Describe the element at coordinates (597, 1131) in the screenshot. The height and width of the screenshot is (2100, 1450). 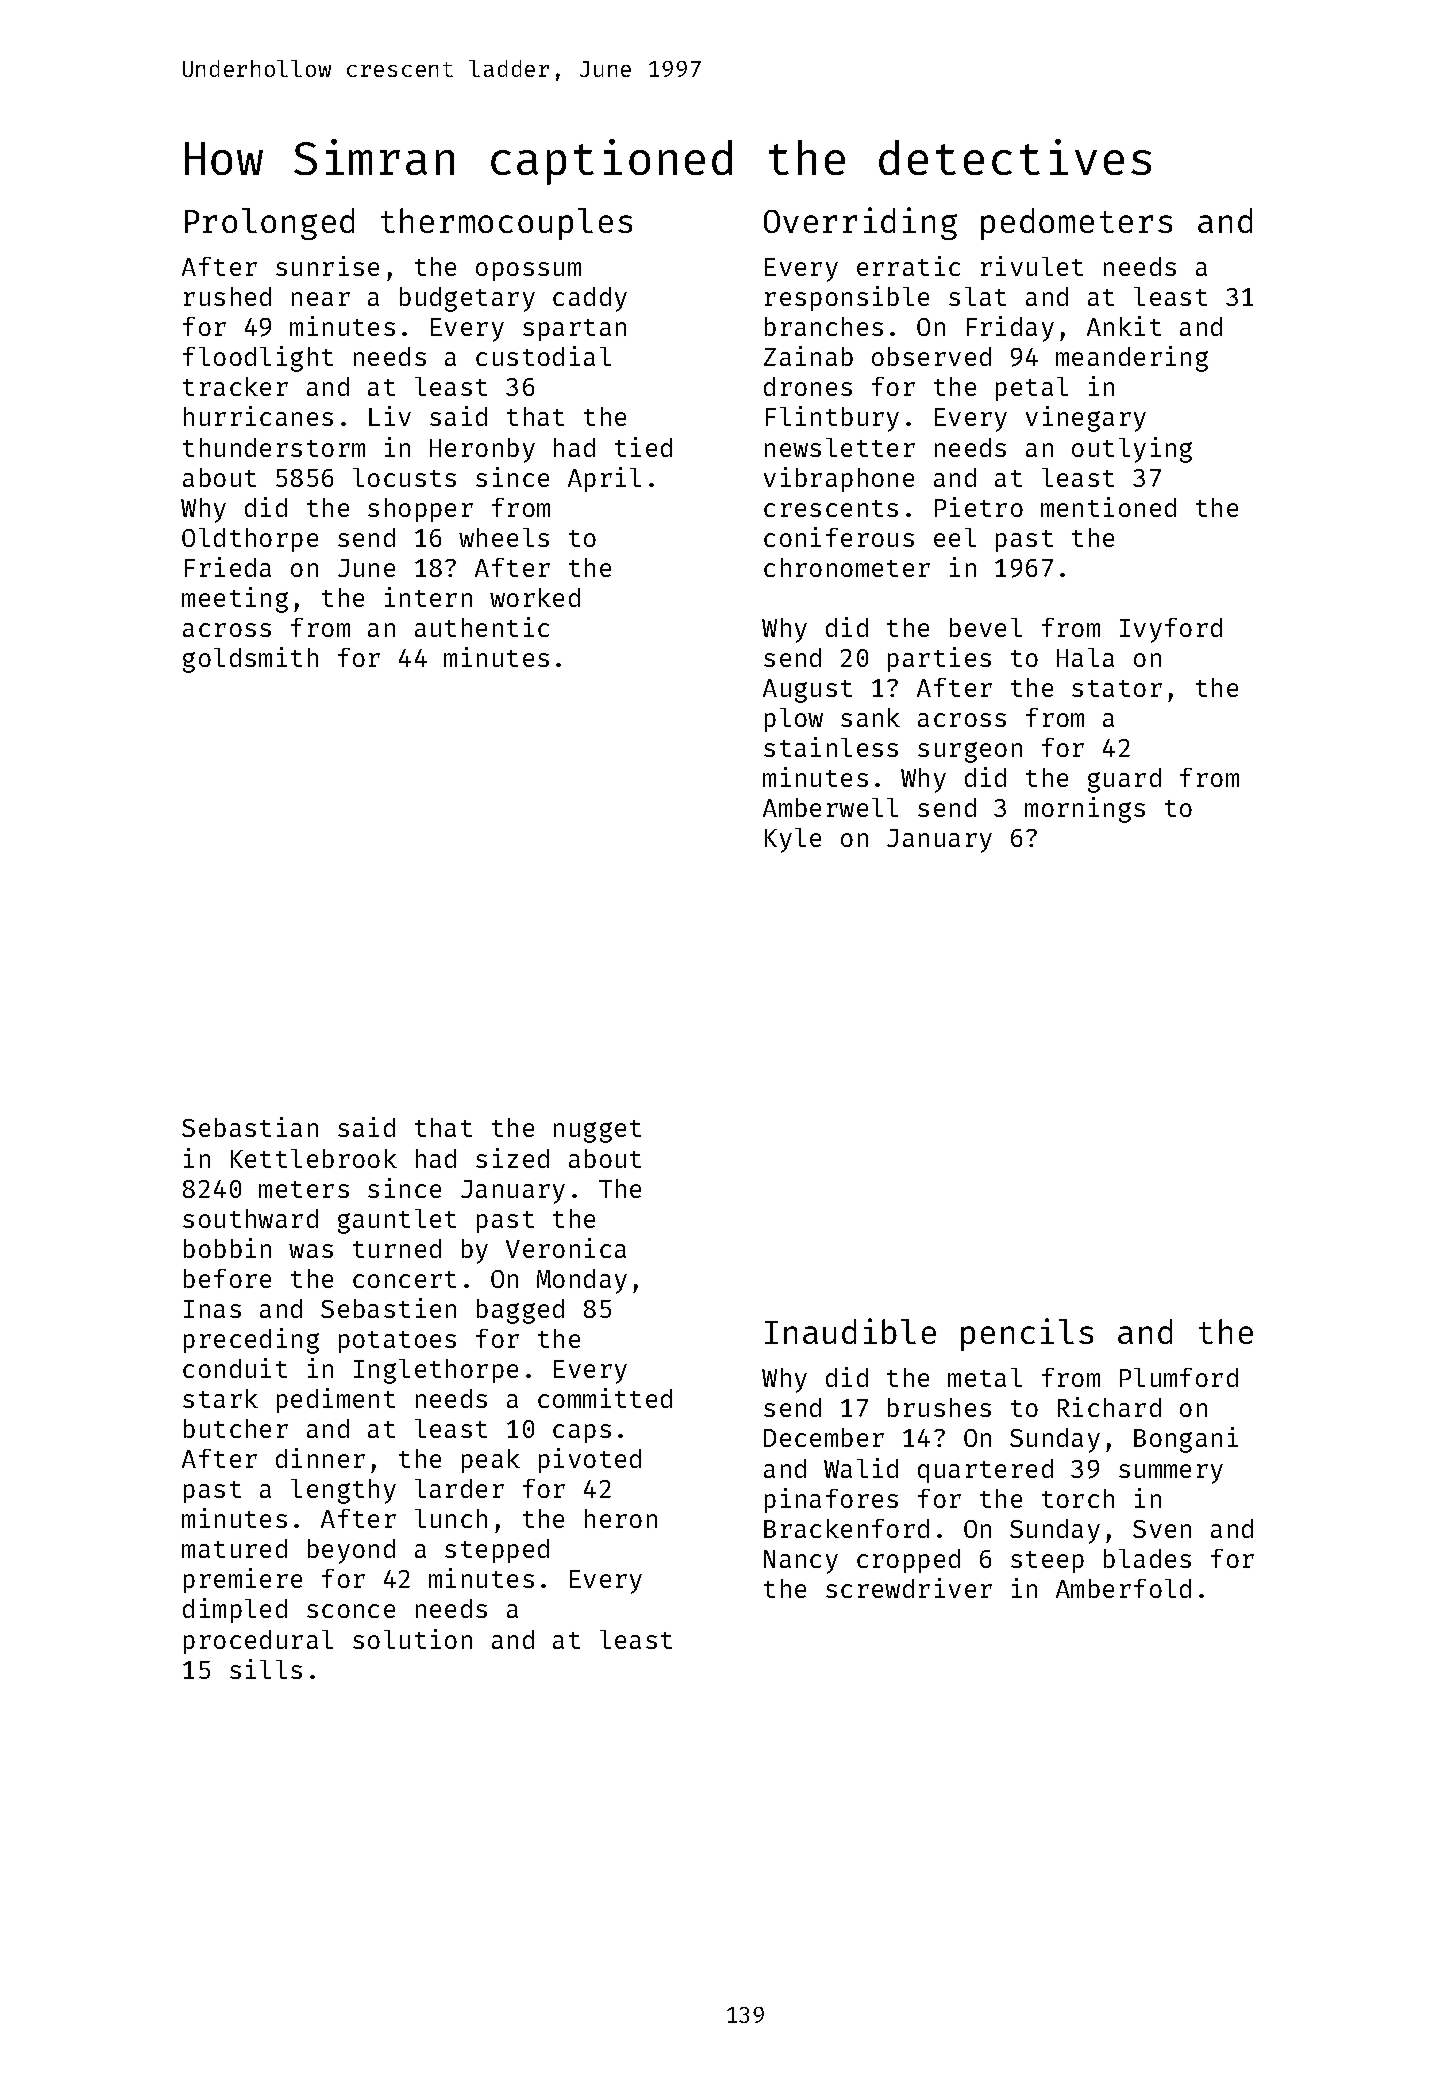
I see `nugget` at that location.
